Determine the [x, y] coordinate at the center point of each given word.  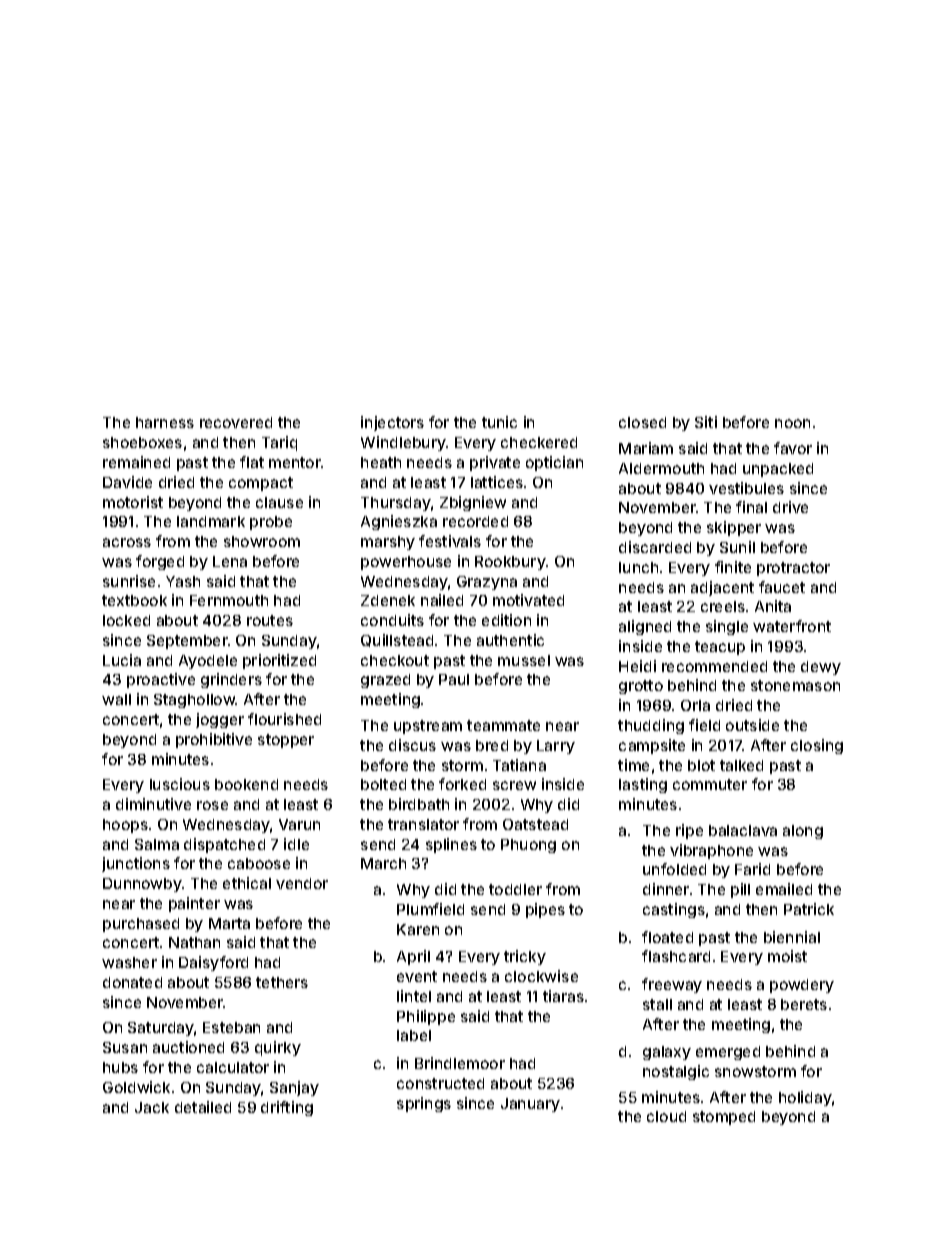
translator [423, 824]
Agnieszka [399, 522]
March [383, 863]
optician [554, 463]
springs [424, 1104]
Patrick [809, 909]
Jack [152, 1107]
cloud [666, 1116]
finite [733, 567]
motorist [133, 502]
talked [741, 765]
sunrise [129, 581]
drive [790, 507]
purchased [141, 925]
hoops [125, 826]
